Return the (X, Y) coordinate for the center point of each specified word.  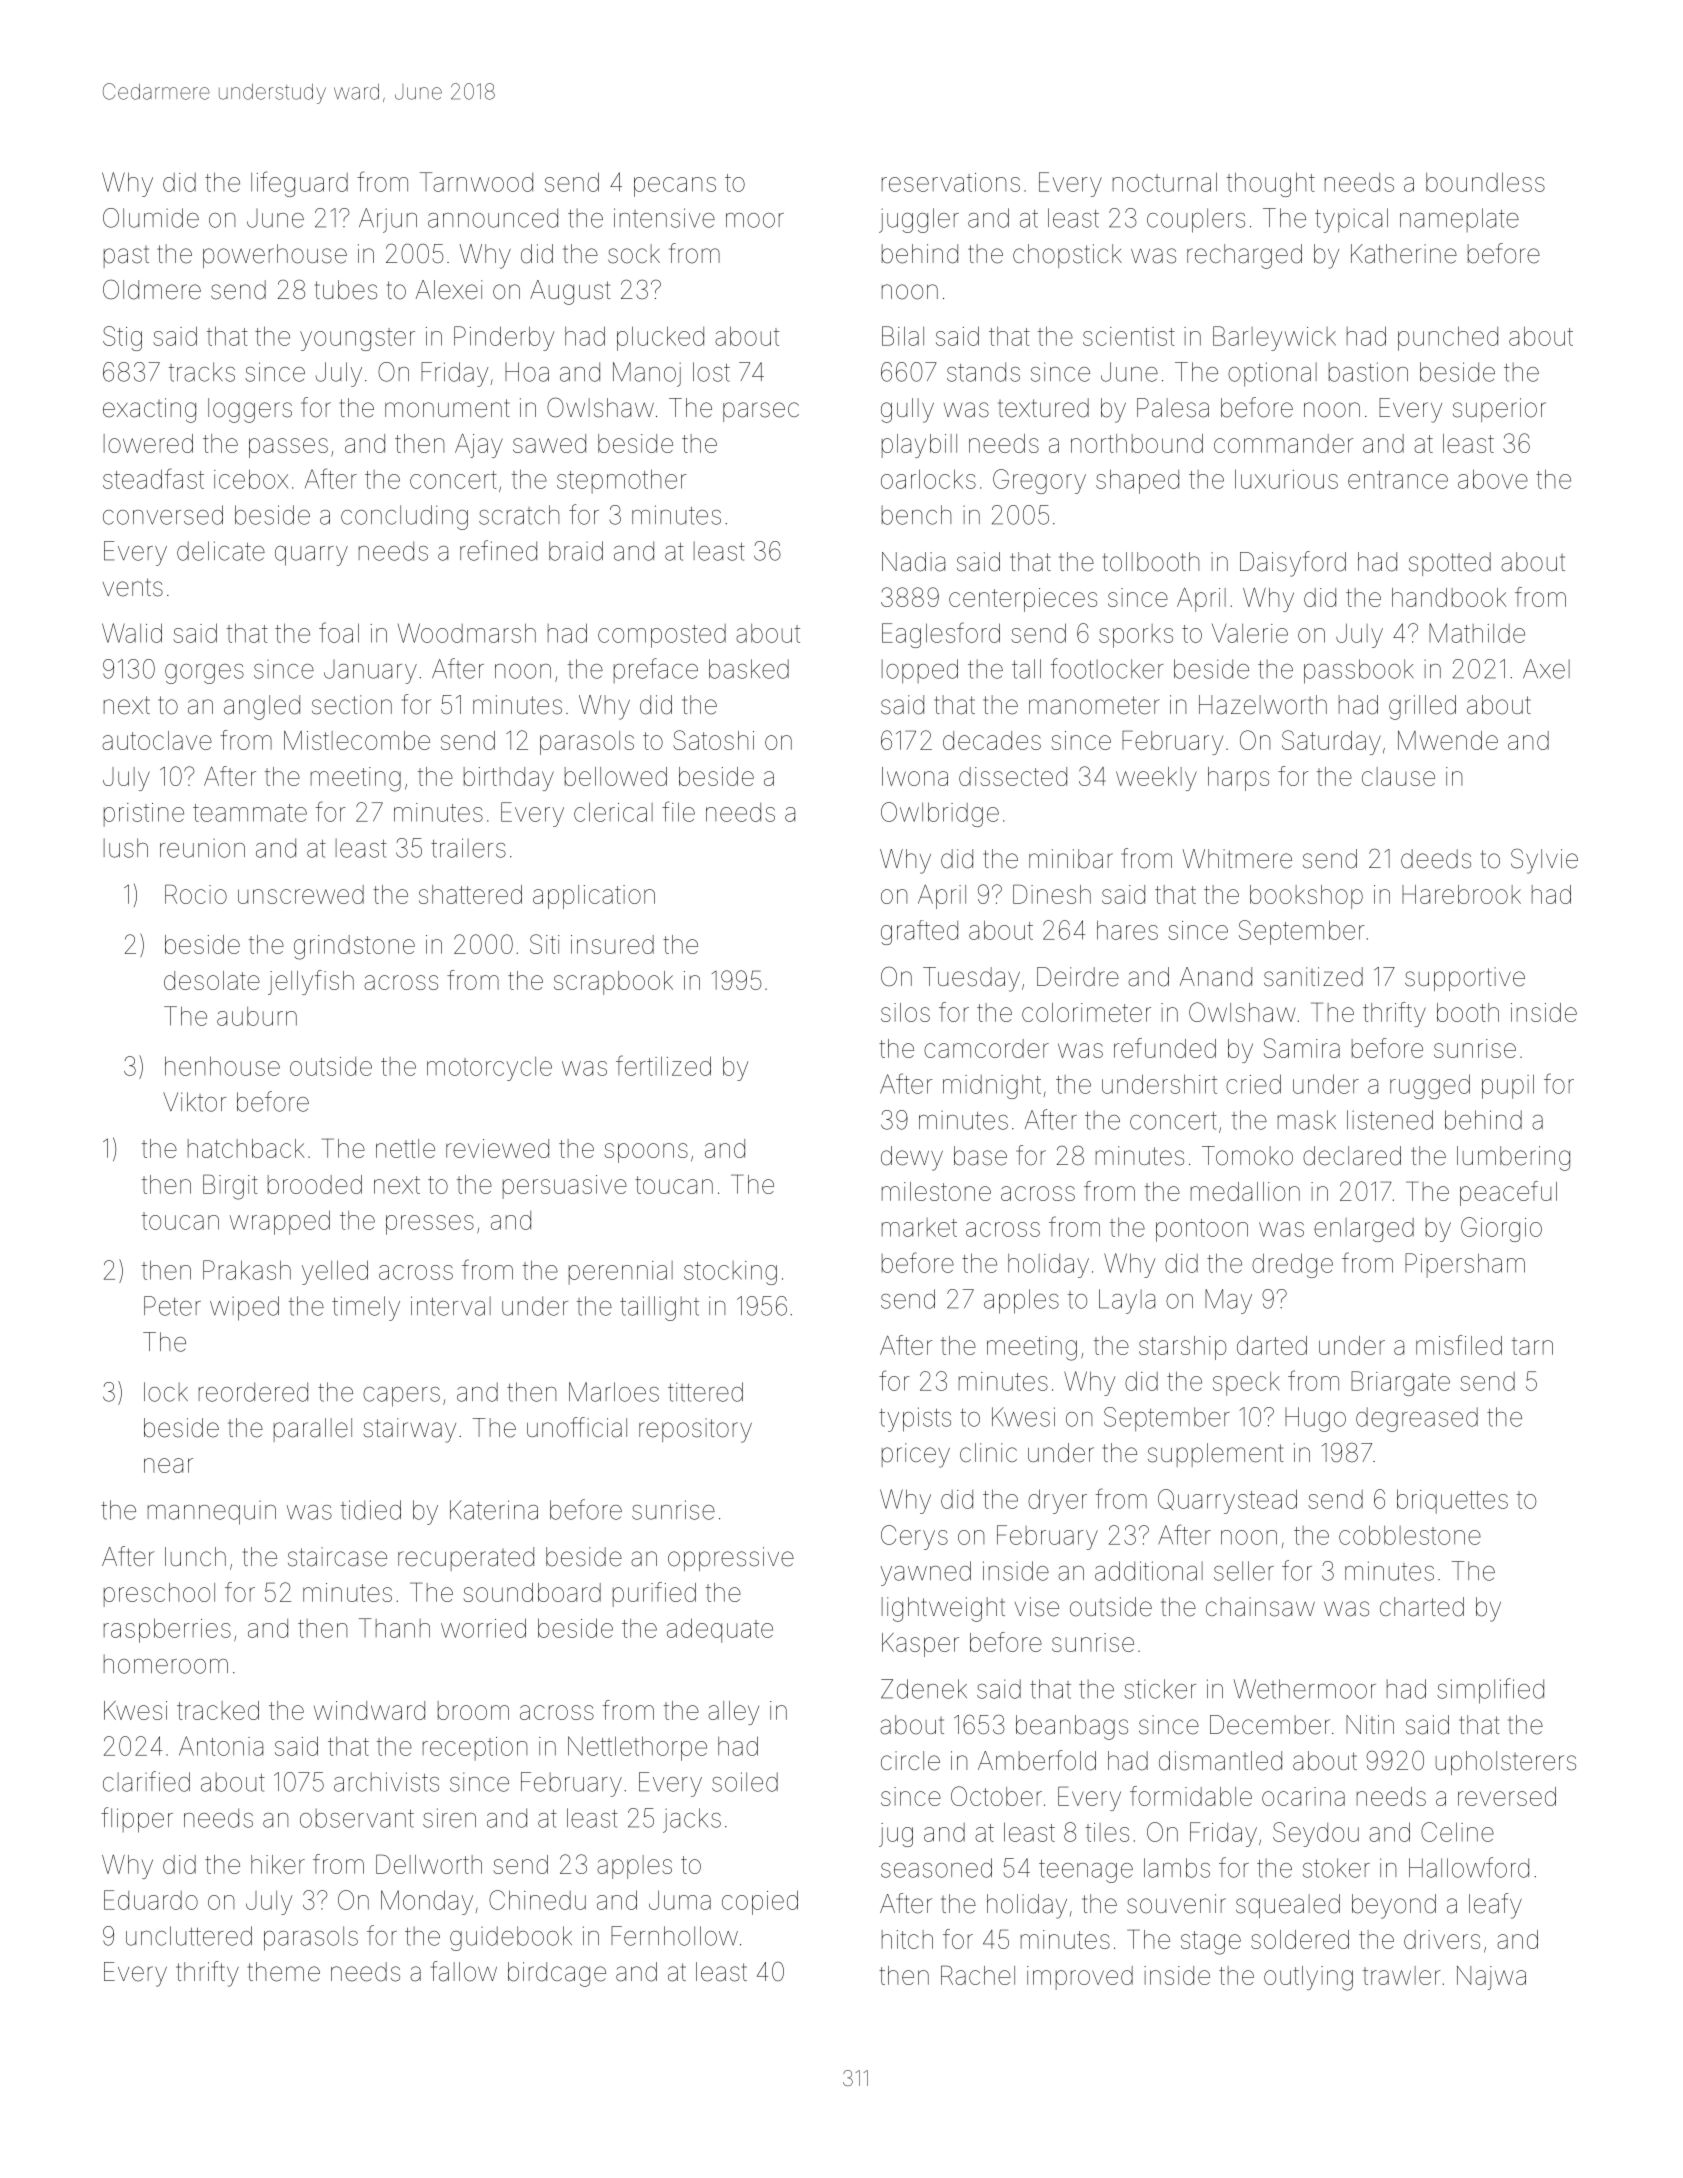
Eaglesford (941, 635)
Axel (1546, 669)
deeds (1436, 859)
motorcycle (489, 1069)
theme (284, 1972)
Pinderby (504, 338)
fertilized (663, 1065)
